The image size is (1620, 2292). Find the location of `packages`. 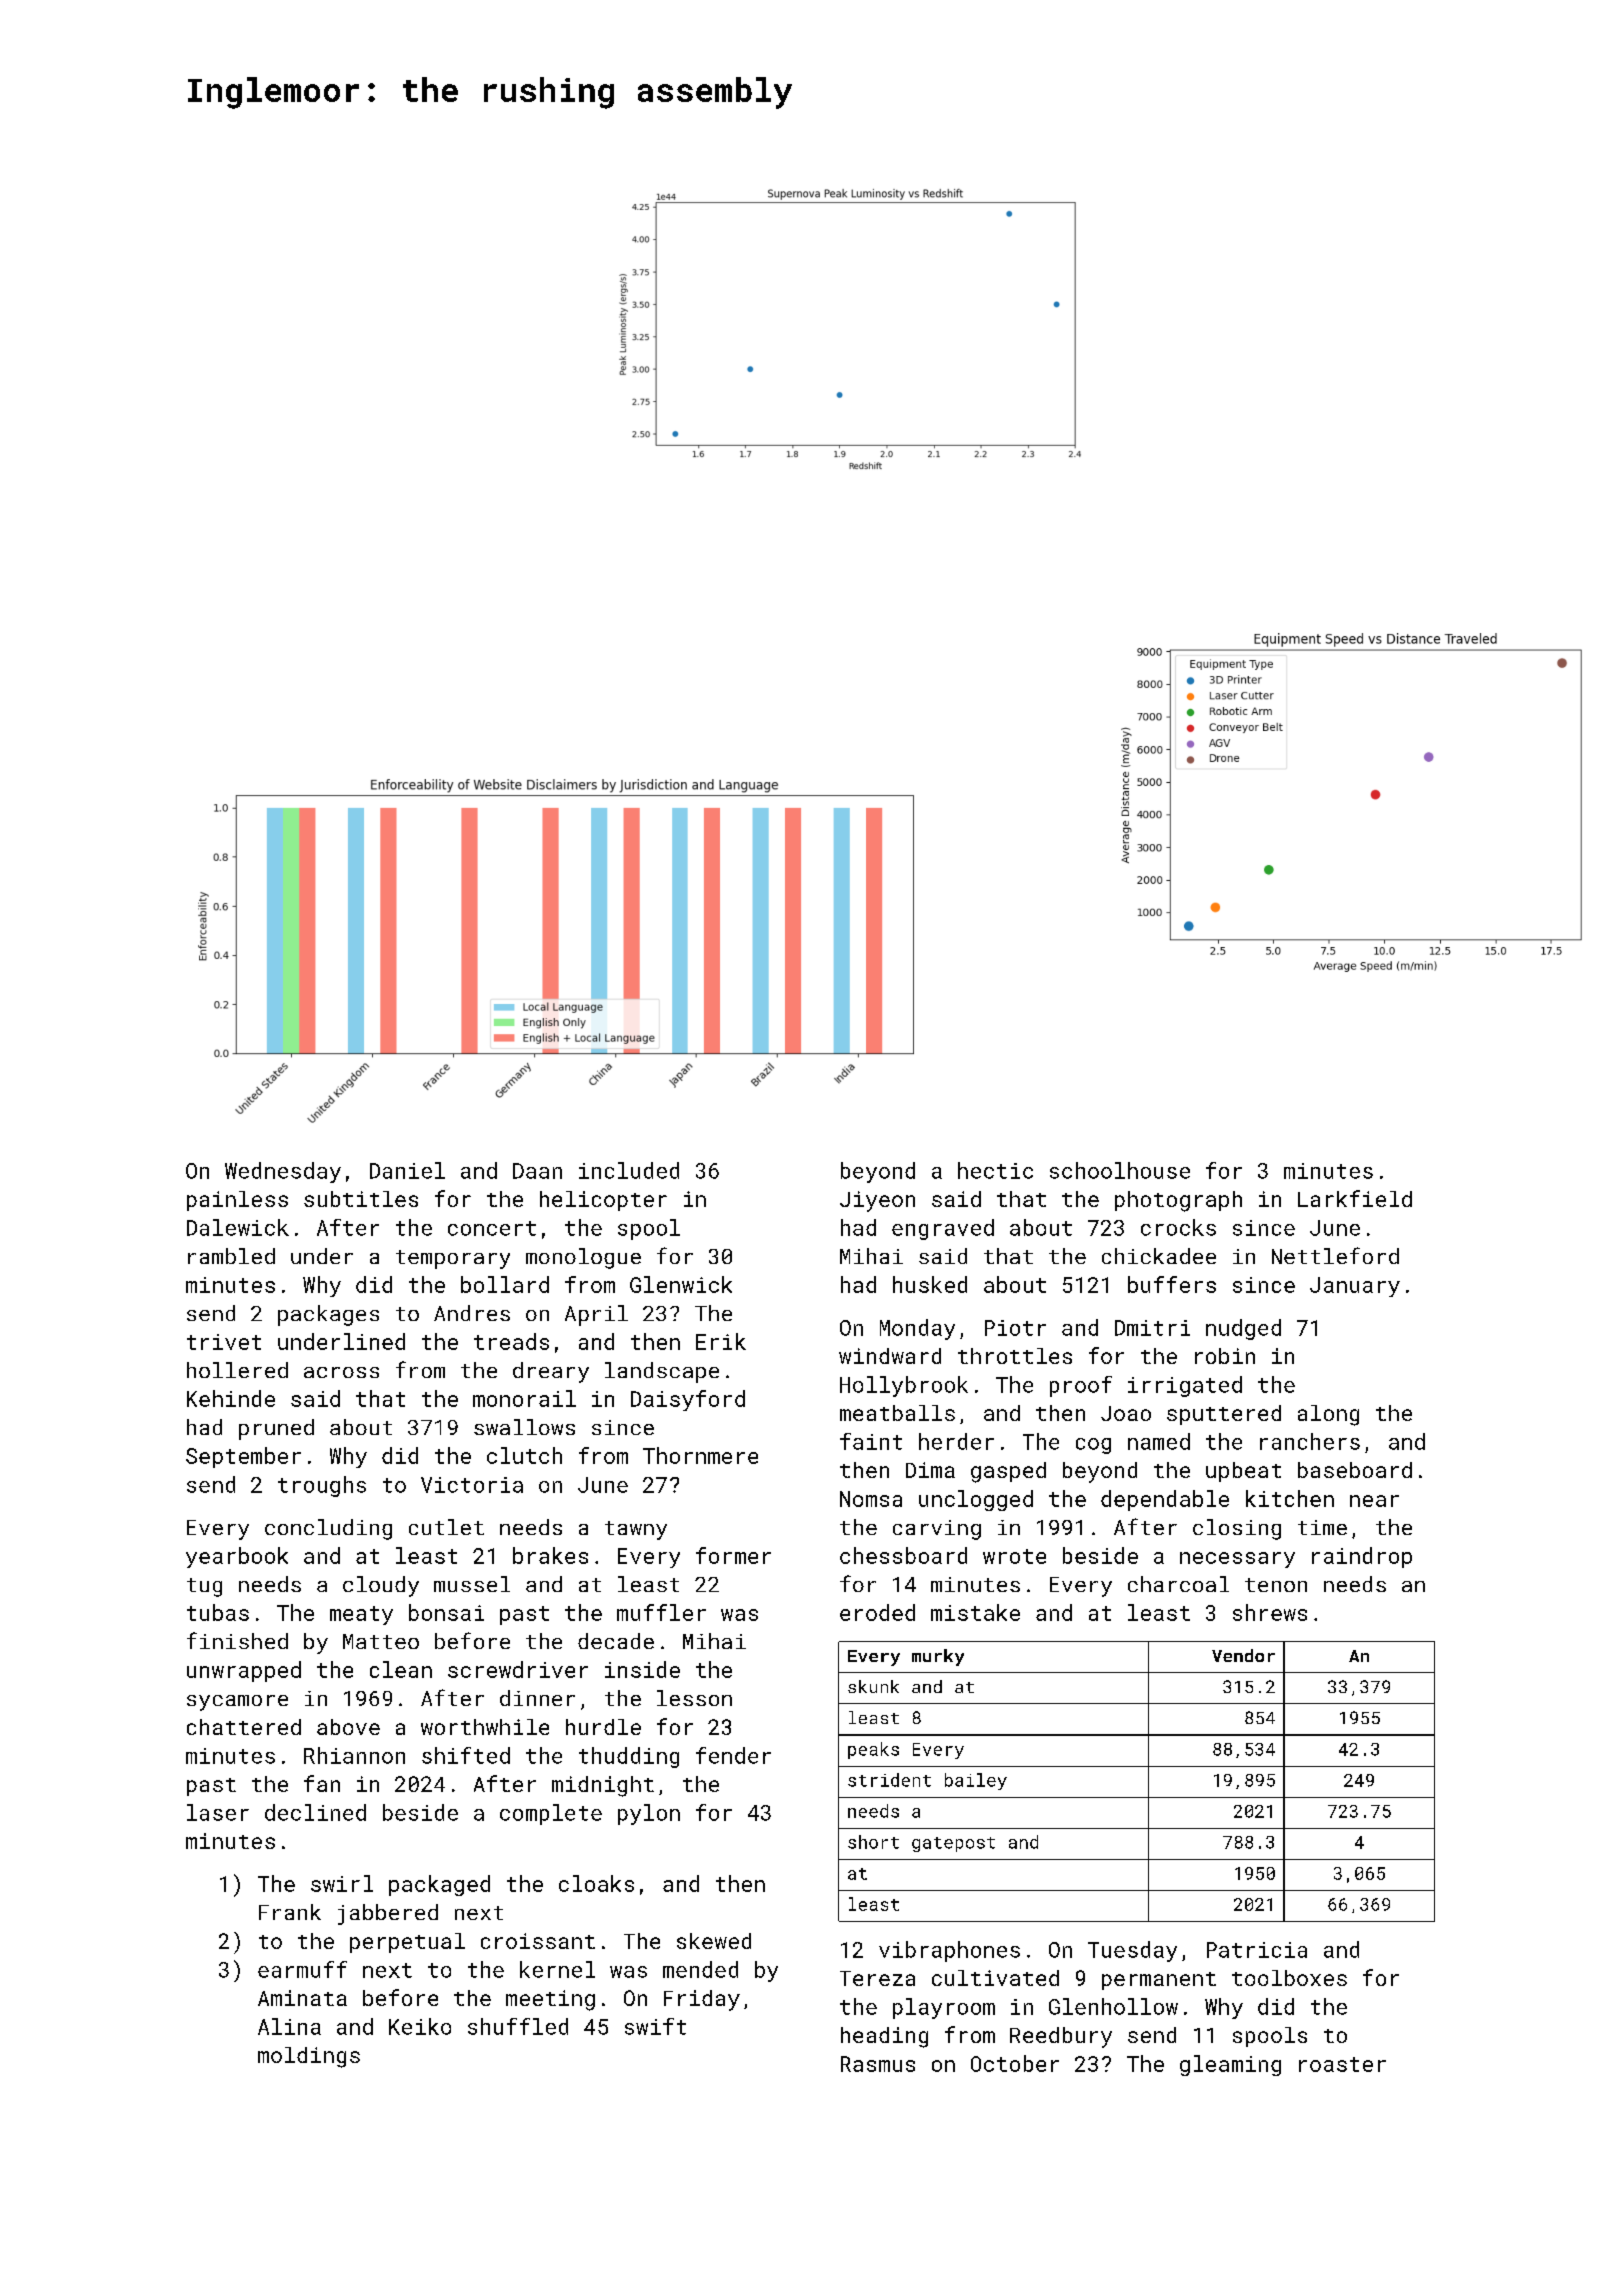

packages is located at coordinates (328, 1315).
